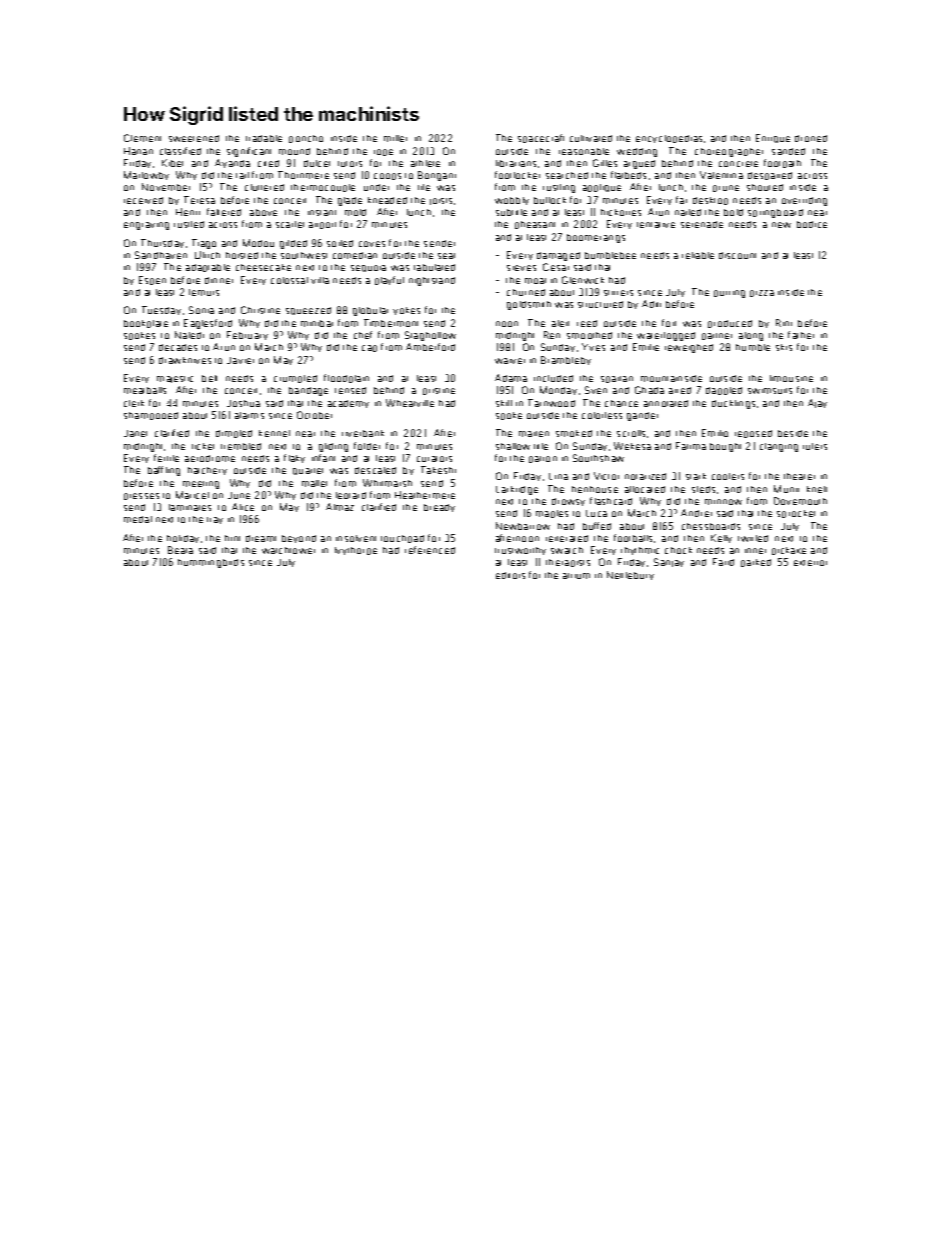 This image has width=952, height=1233. I want to click on Kibet, so click(172, 163).
